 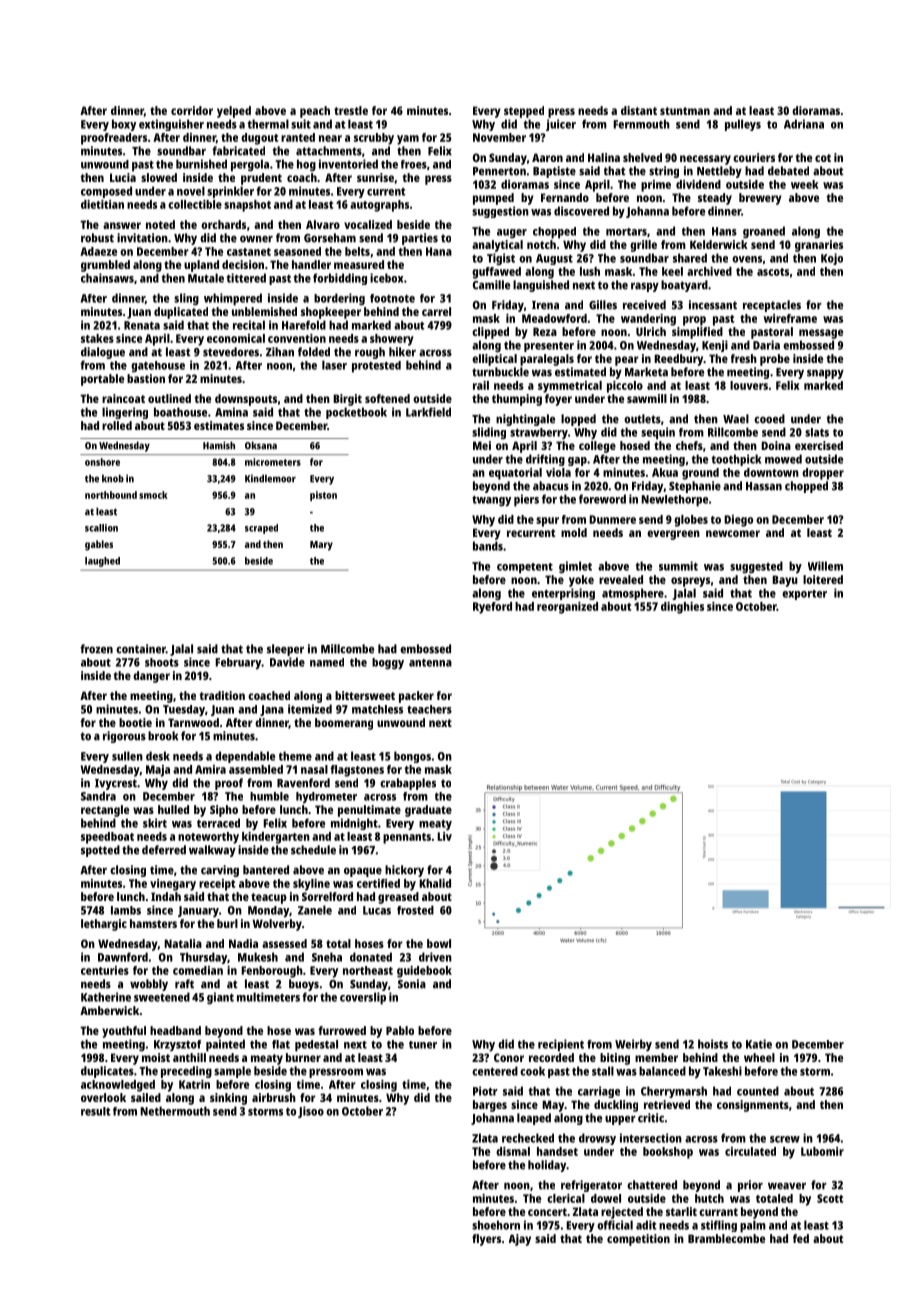 I want to click on sample, so click(x=232, y=1072).
